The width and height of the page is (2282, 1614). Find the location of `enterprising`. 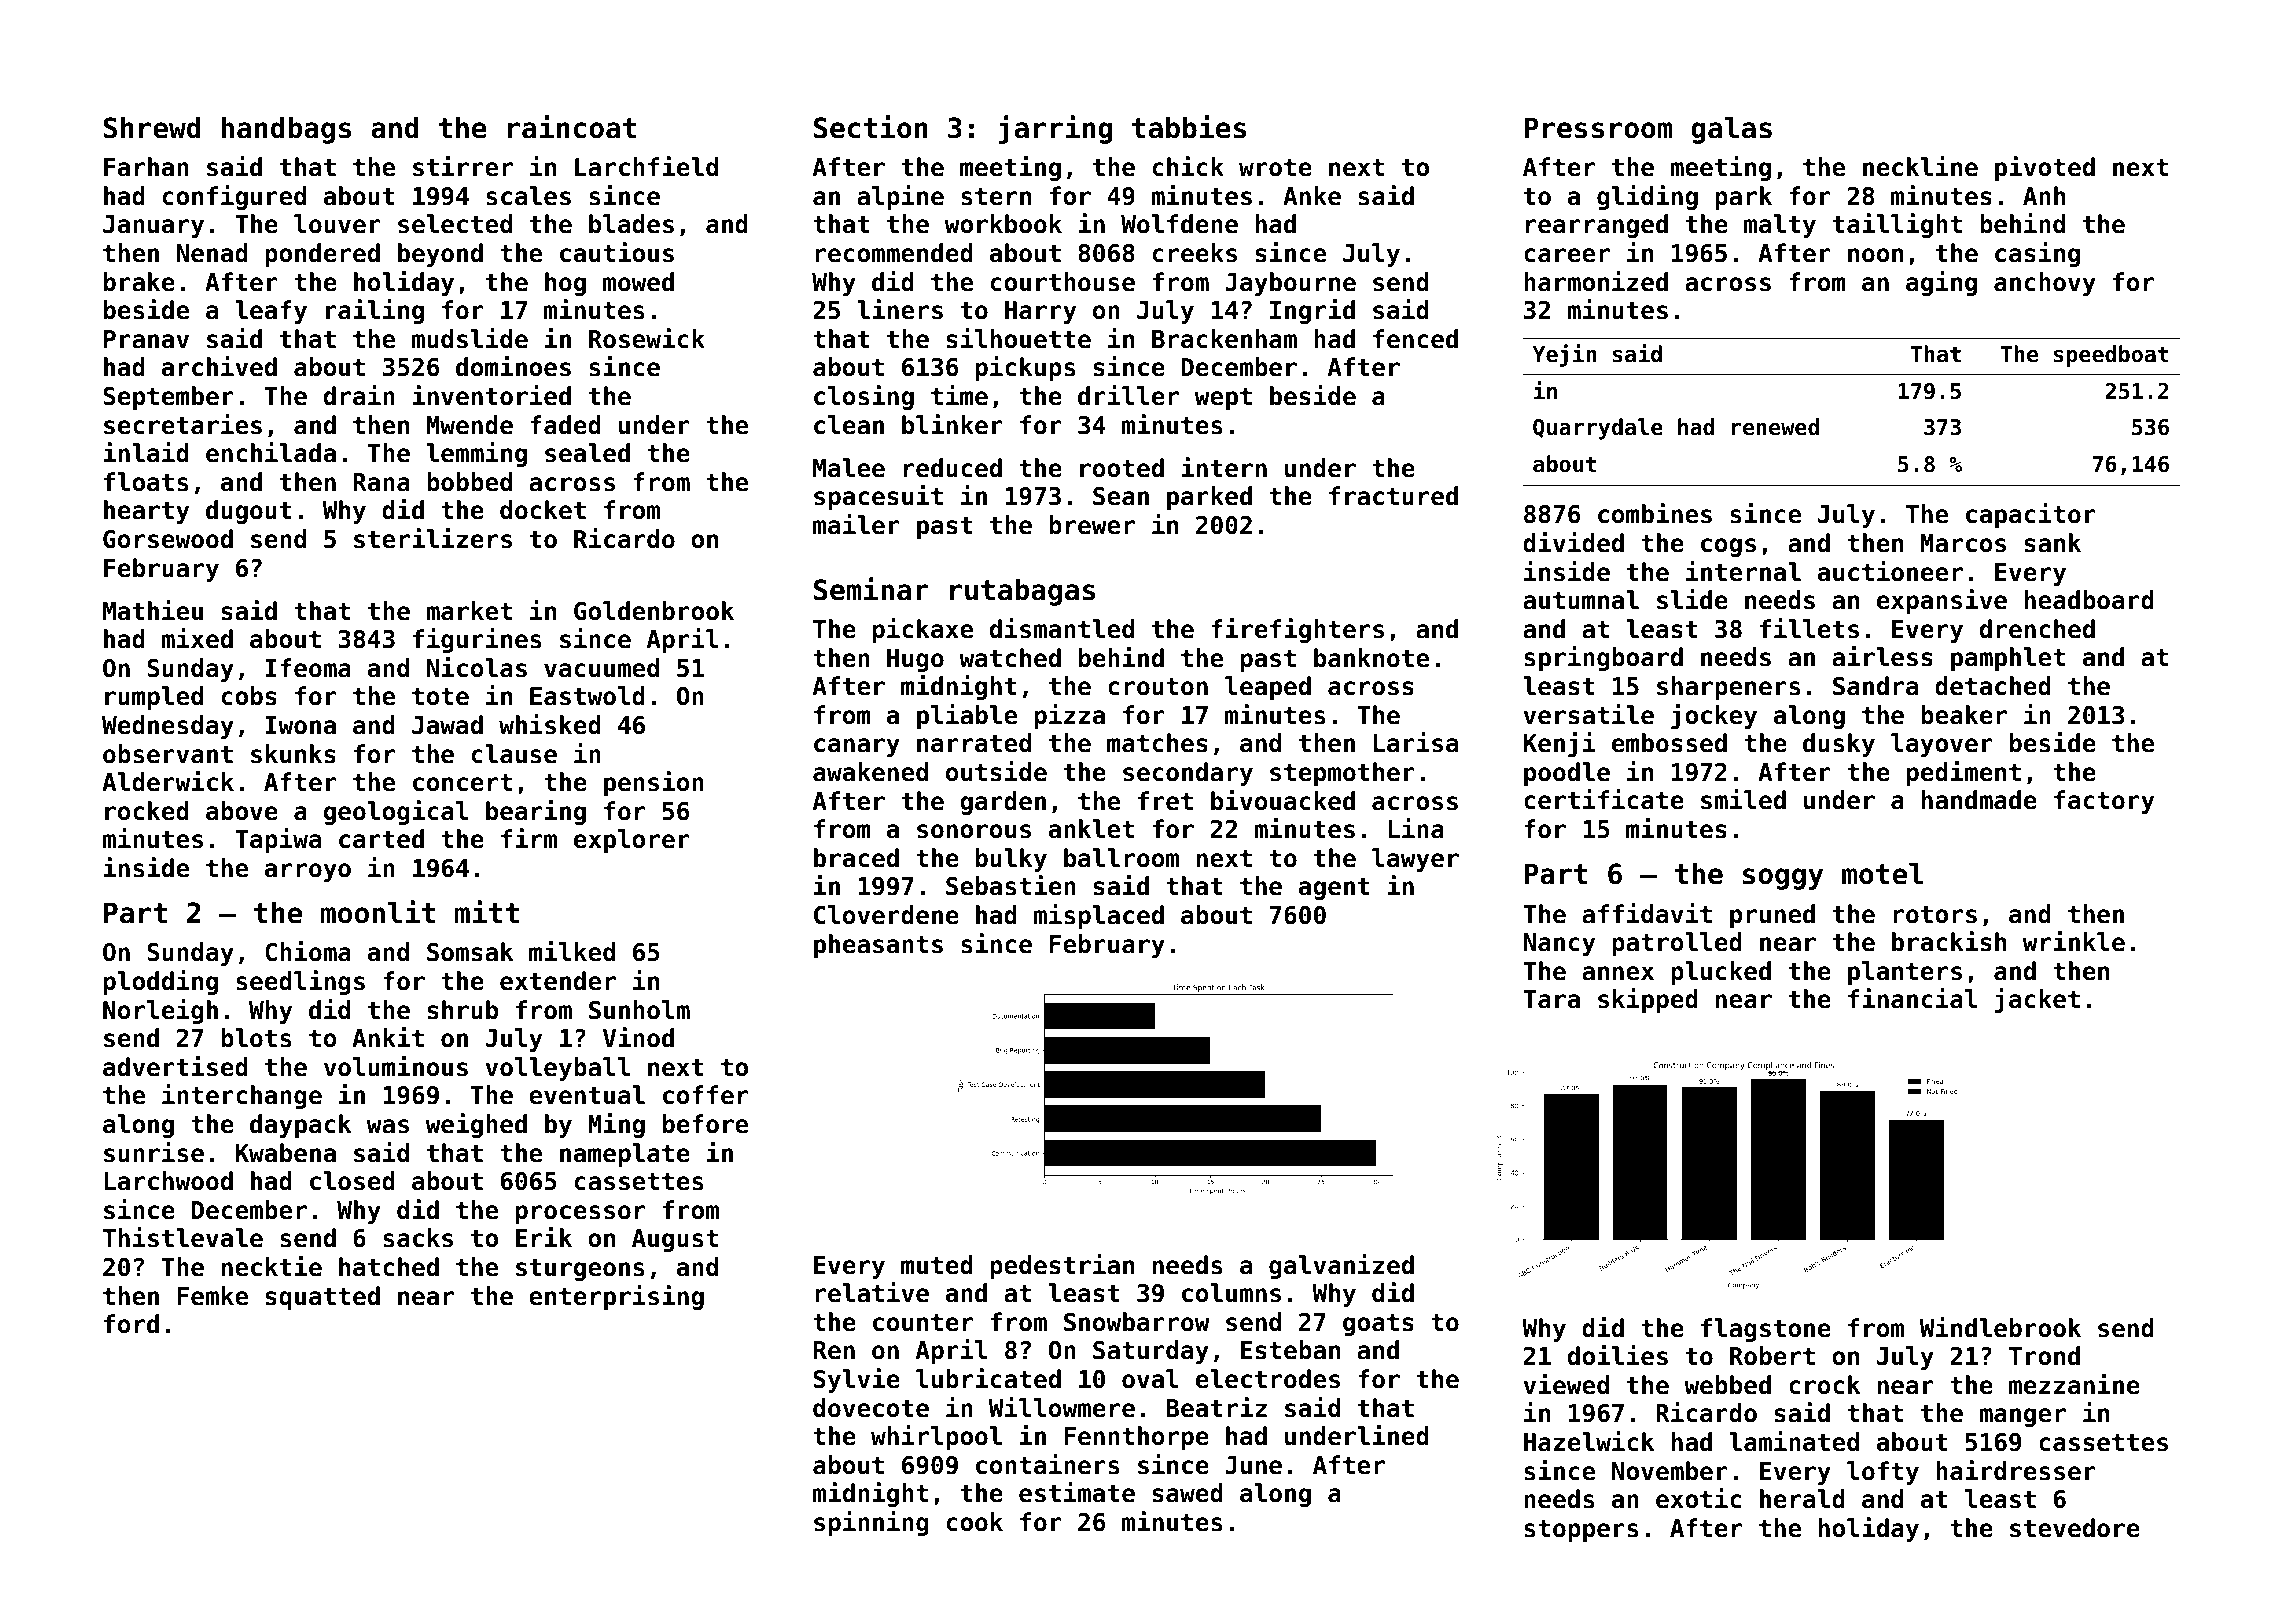

enterprising is located at coordinates (616, 1297).
